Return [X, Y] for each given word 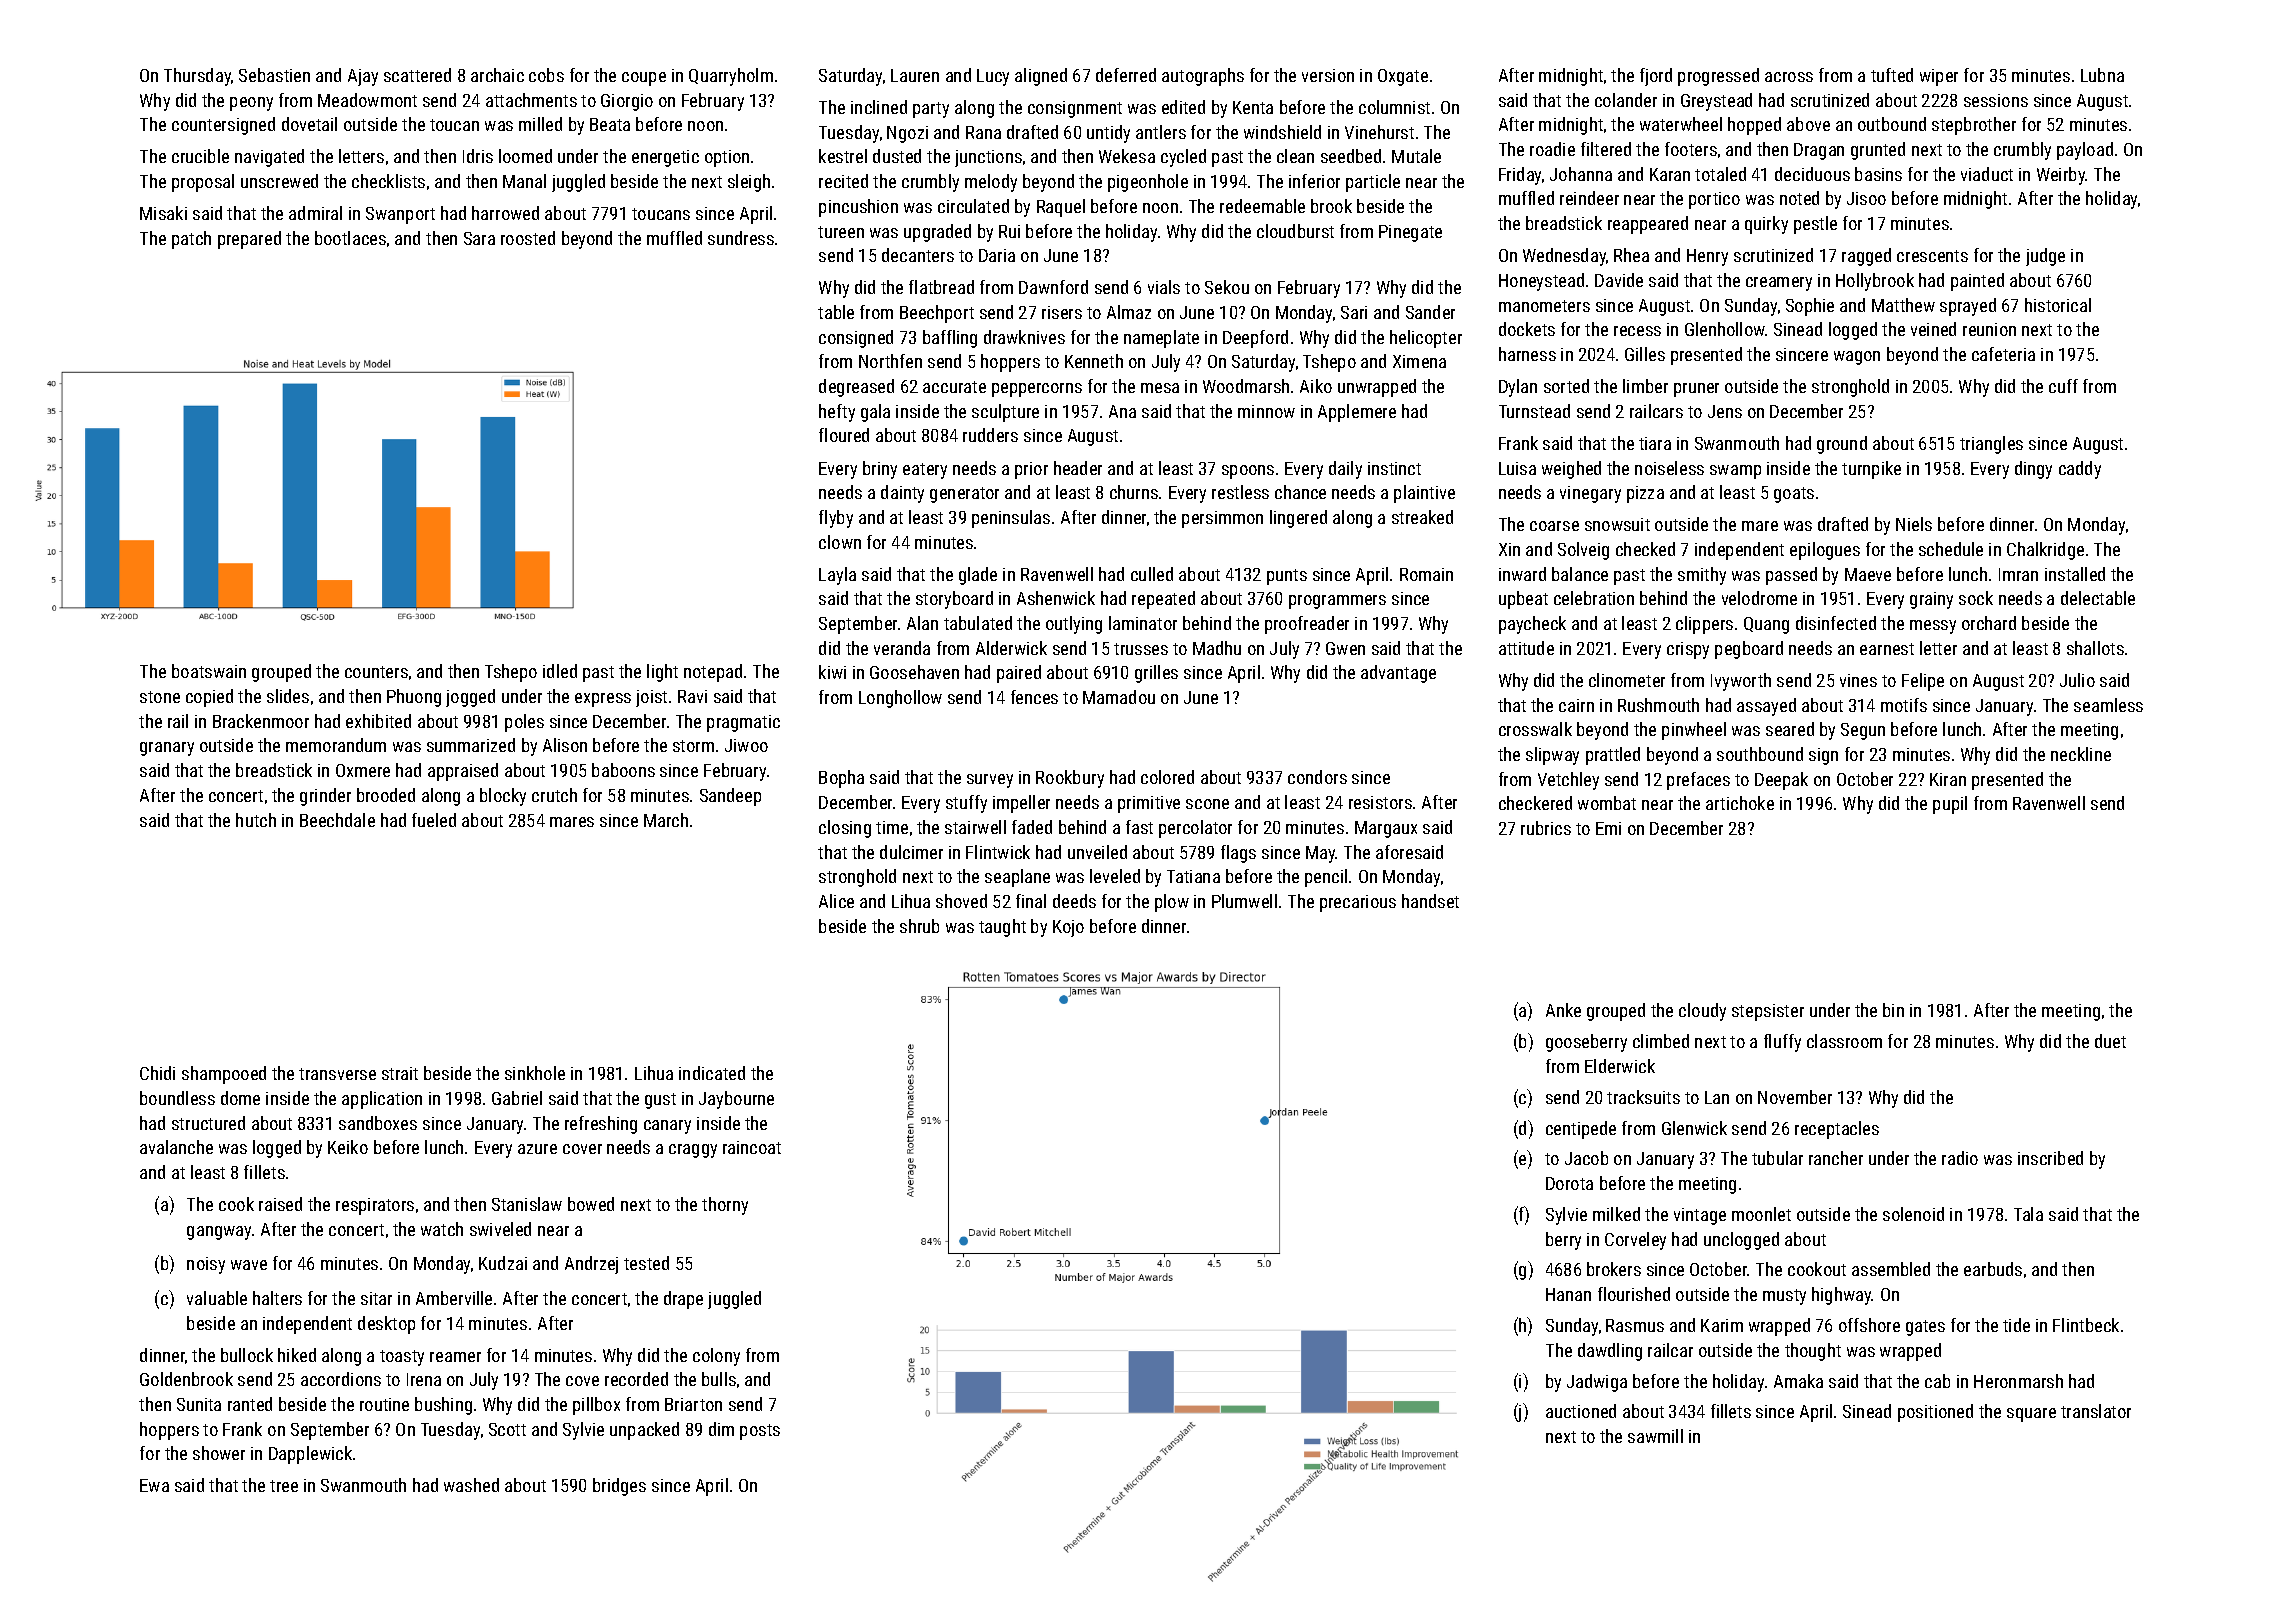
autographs [1203, 77]
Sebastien [274, 75]
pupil [1950, 805]
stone [160, 697]
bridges [619, 1487]
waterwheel [1681, 124]
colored [1167, 777]
